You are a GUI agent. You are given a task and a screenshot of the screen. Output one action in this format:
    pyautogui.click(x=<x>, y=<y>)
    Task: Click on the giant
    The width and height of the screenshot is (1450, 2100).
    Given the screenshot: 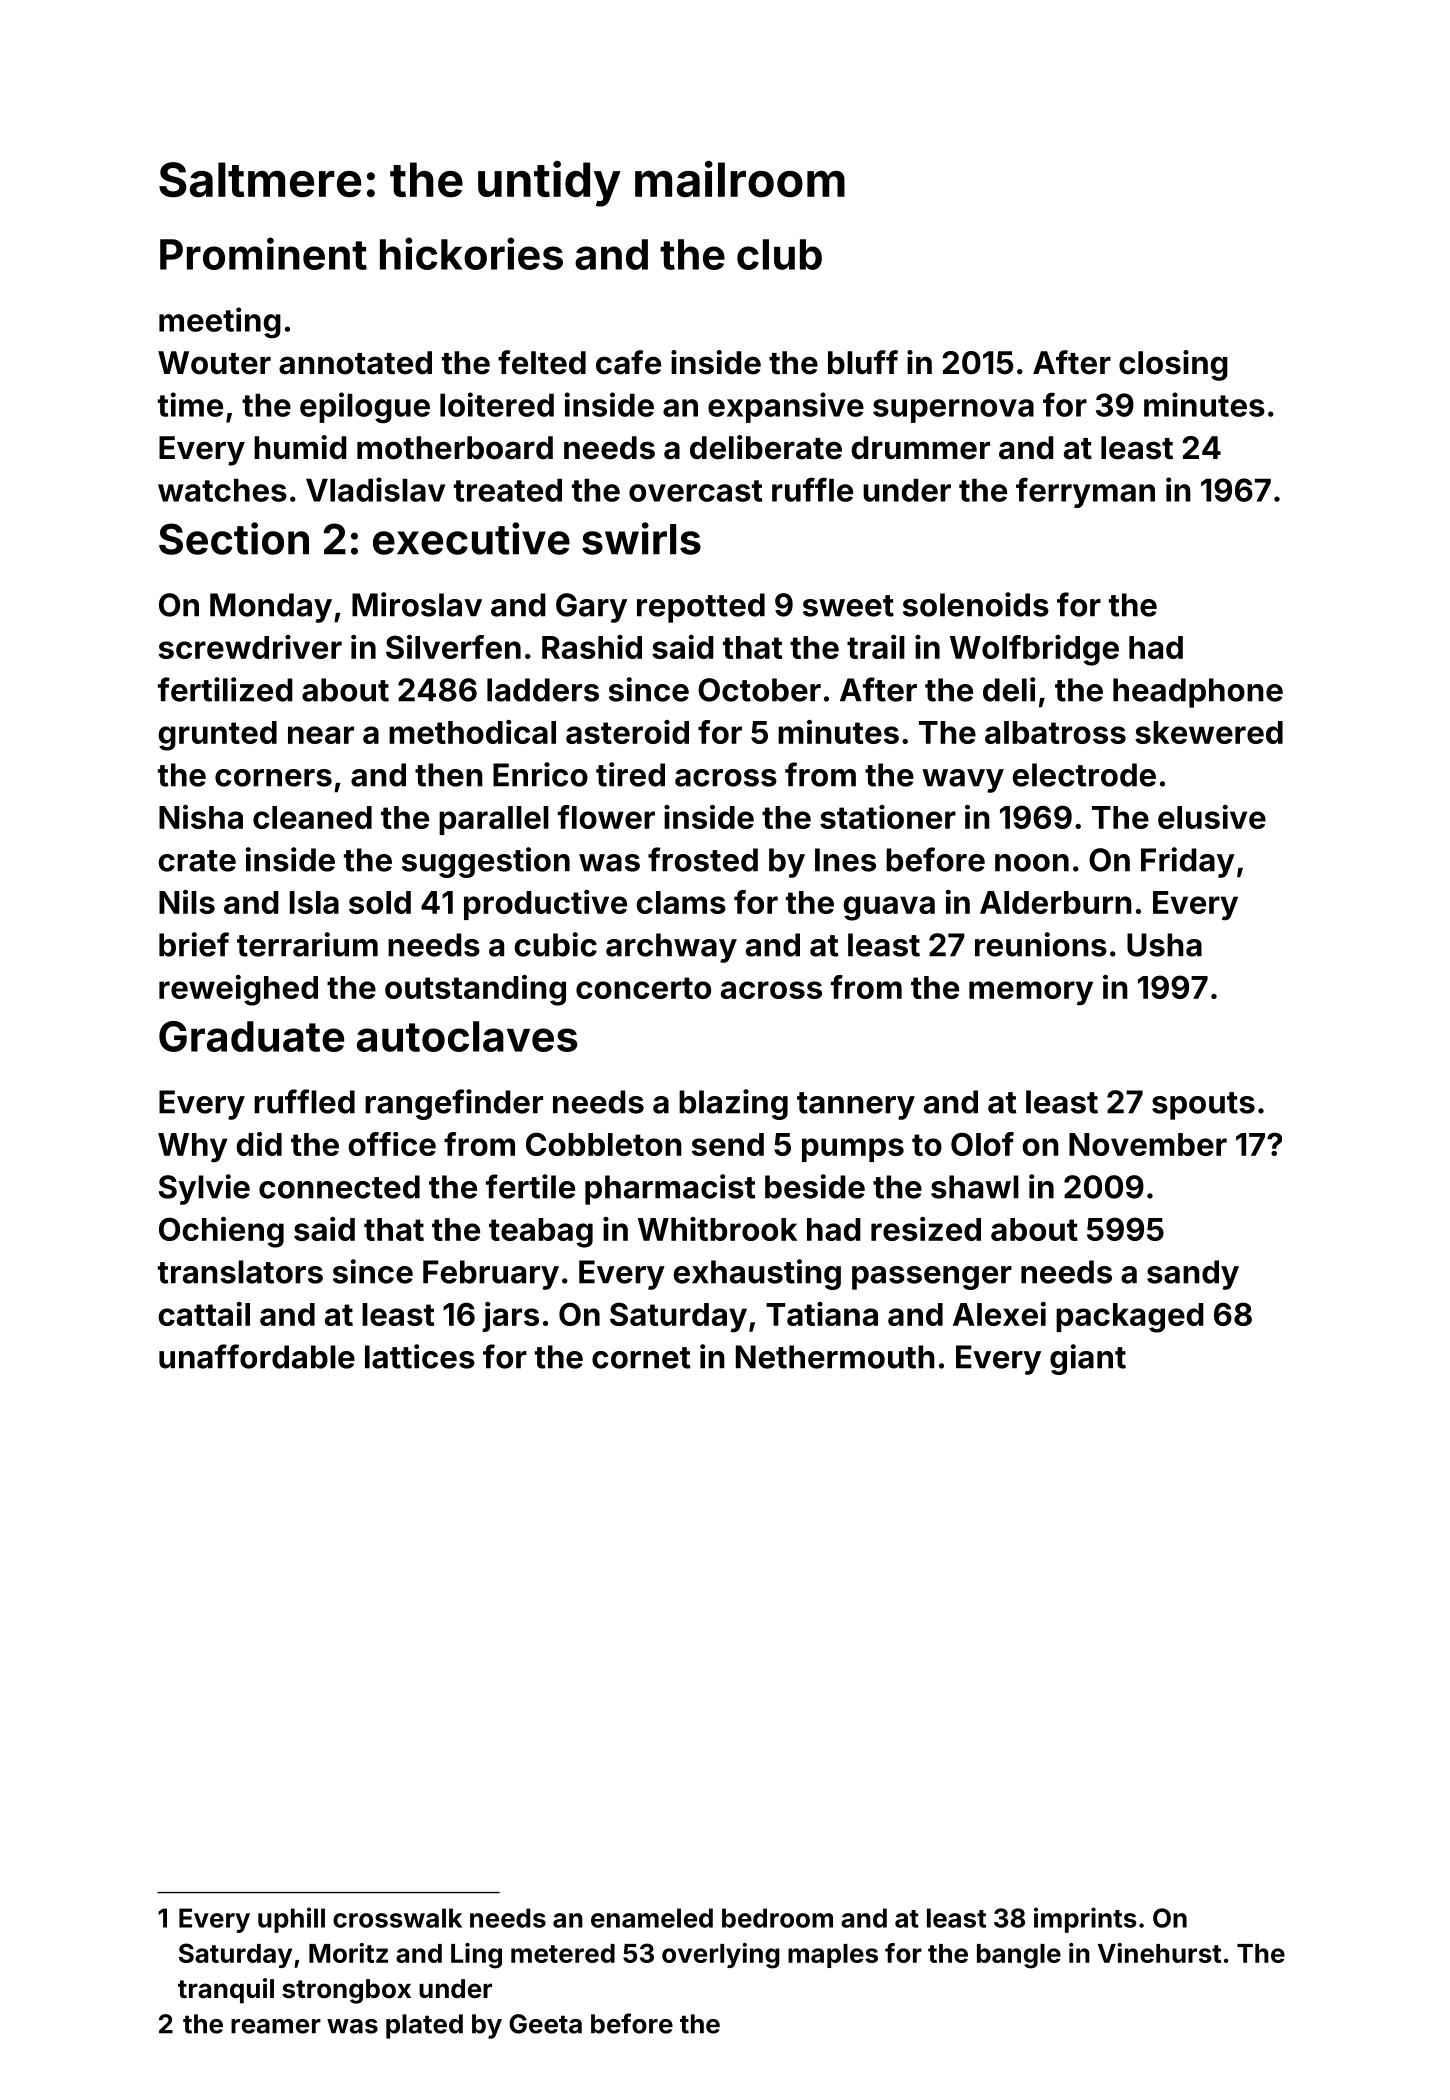 What is the action you would take?
    pyautogui.click(x=1088, y=1359)
